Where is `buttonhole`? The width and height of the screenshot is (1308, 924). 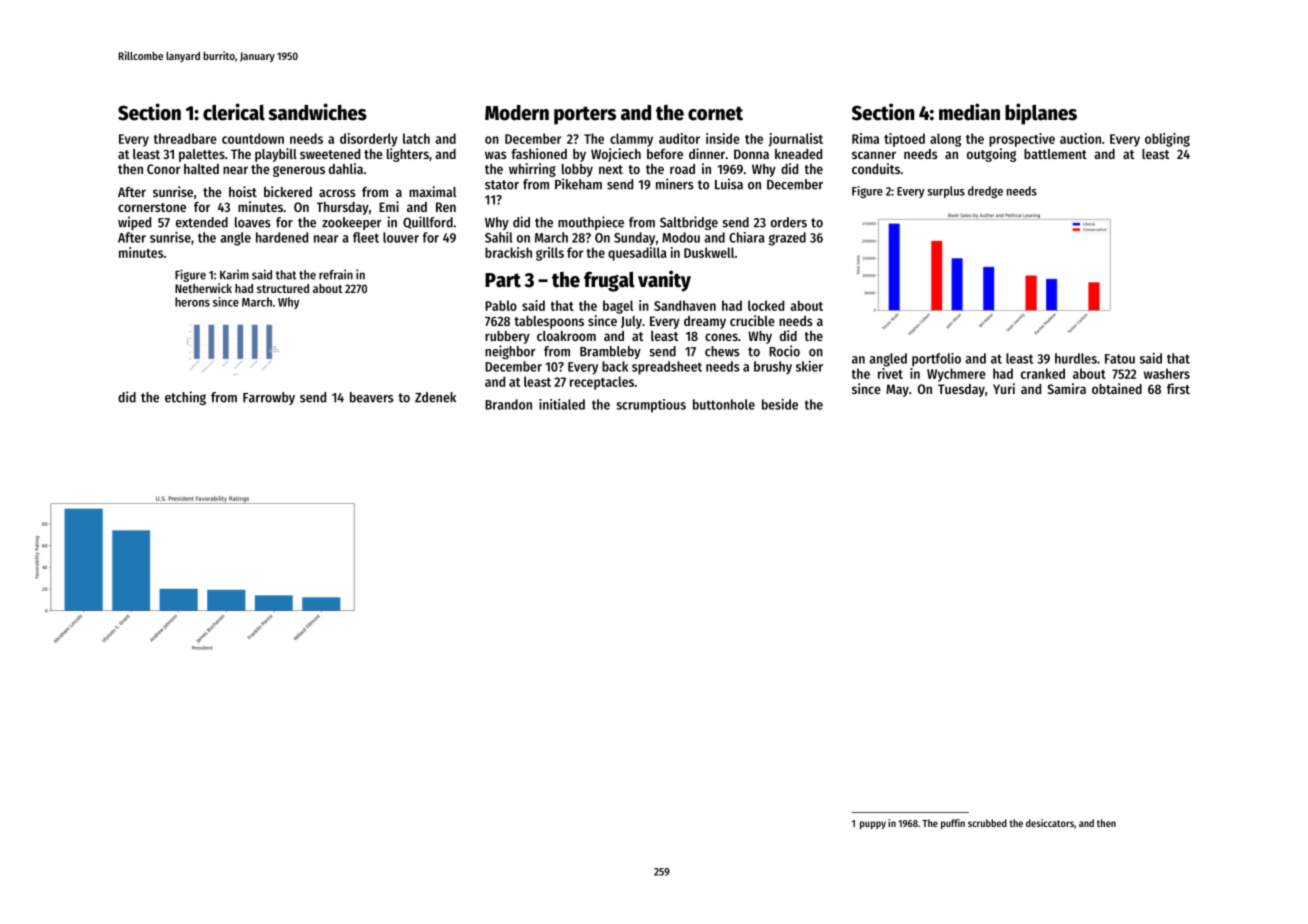
buttonhole is located at coordinates (724, 404).
